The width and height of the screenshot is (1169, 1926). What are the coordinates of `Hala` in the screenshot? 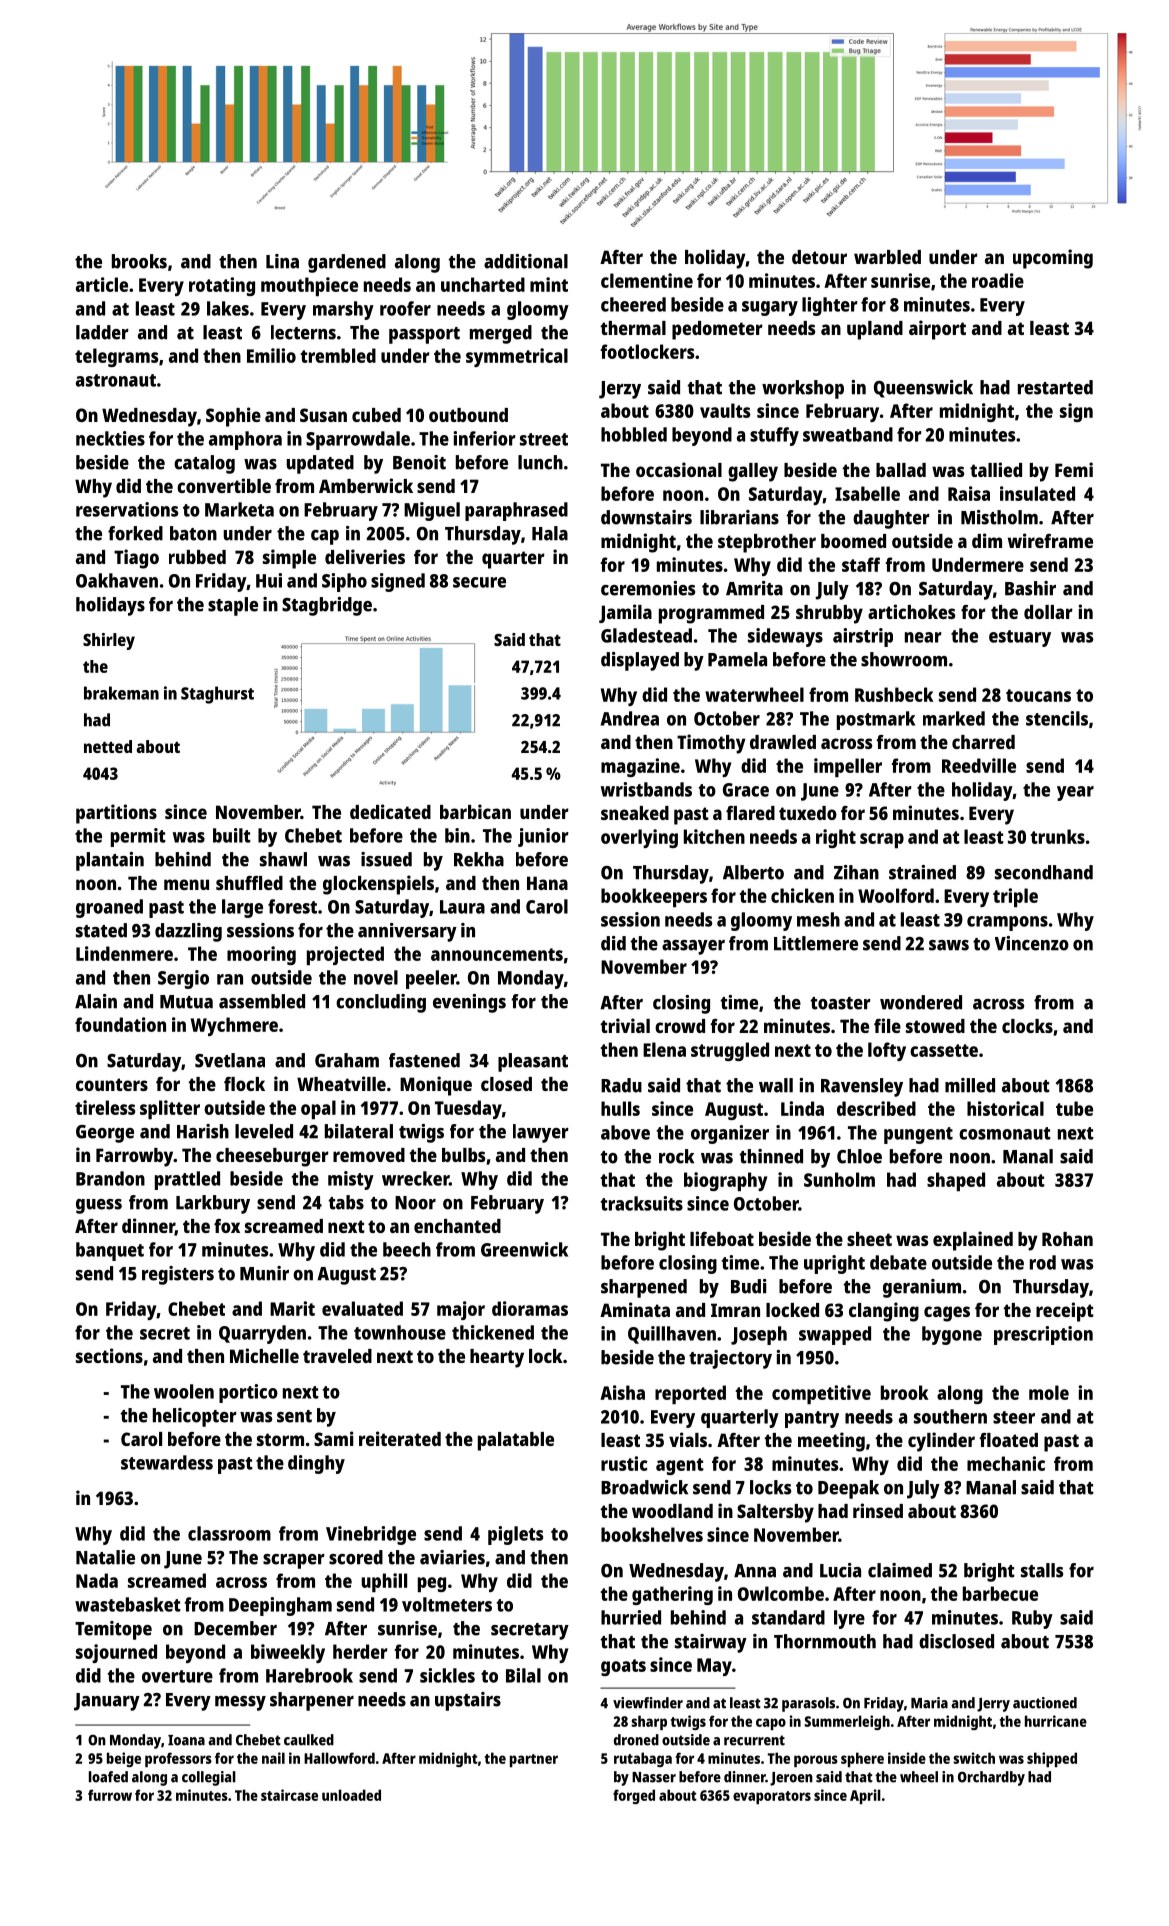 It's located at (550, 533).
